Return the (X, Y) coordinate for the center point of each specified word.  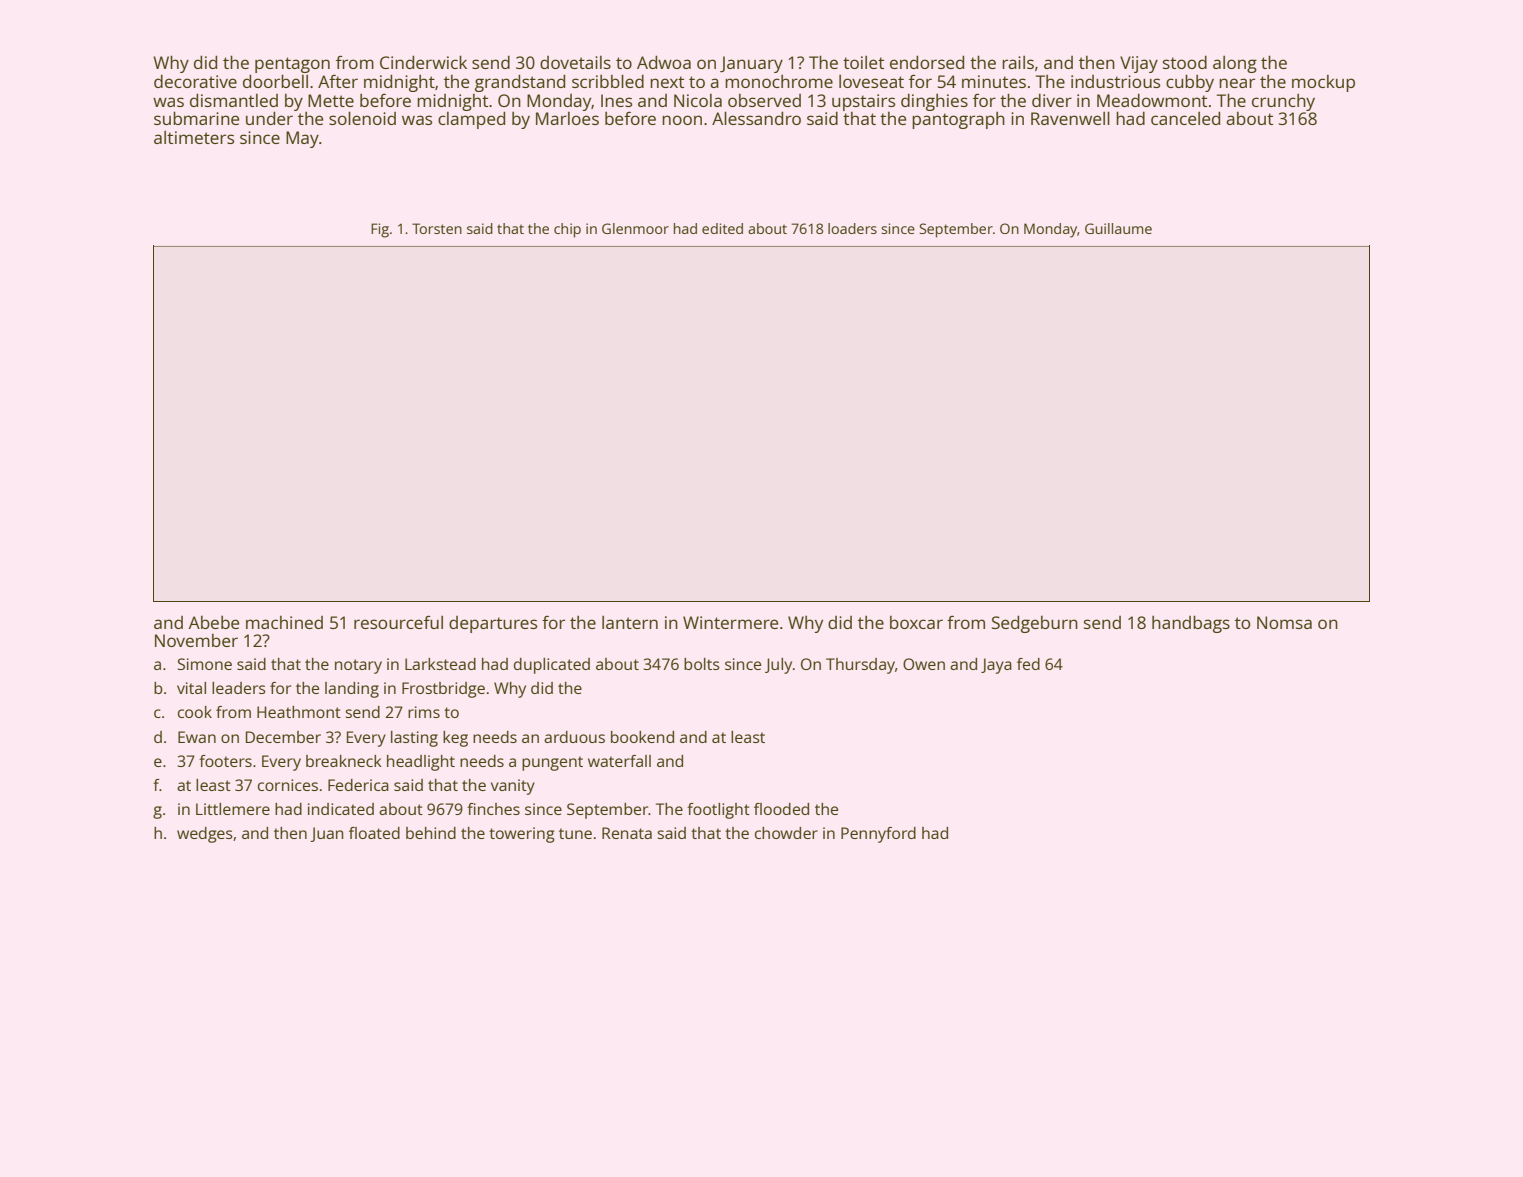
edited (722, 228)
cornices (288, 785)
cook (195, 712)
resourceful (398, 622)
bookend (642, 737)
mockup (1323, 83)
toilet (863, 62)
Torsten (437, 228)
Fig (380, 230)
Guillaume (1118, 228)
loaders (852, 228)
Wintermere (730, 622)
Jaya (996, 666)
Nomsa (1284, 622)
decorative (195, 81)
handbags (1191, 624)
